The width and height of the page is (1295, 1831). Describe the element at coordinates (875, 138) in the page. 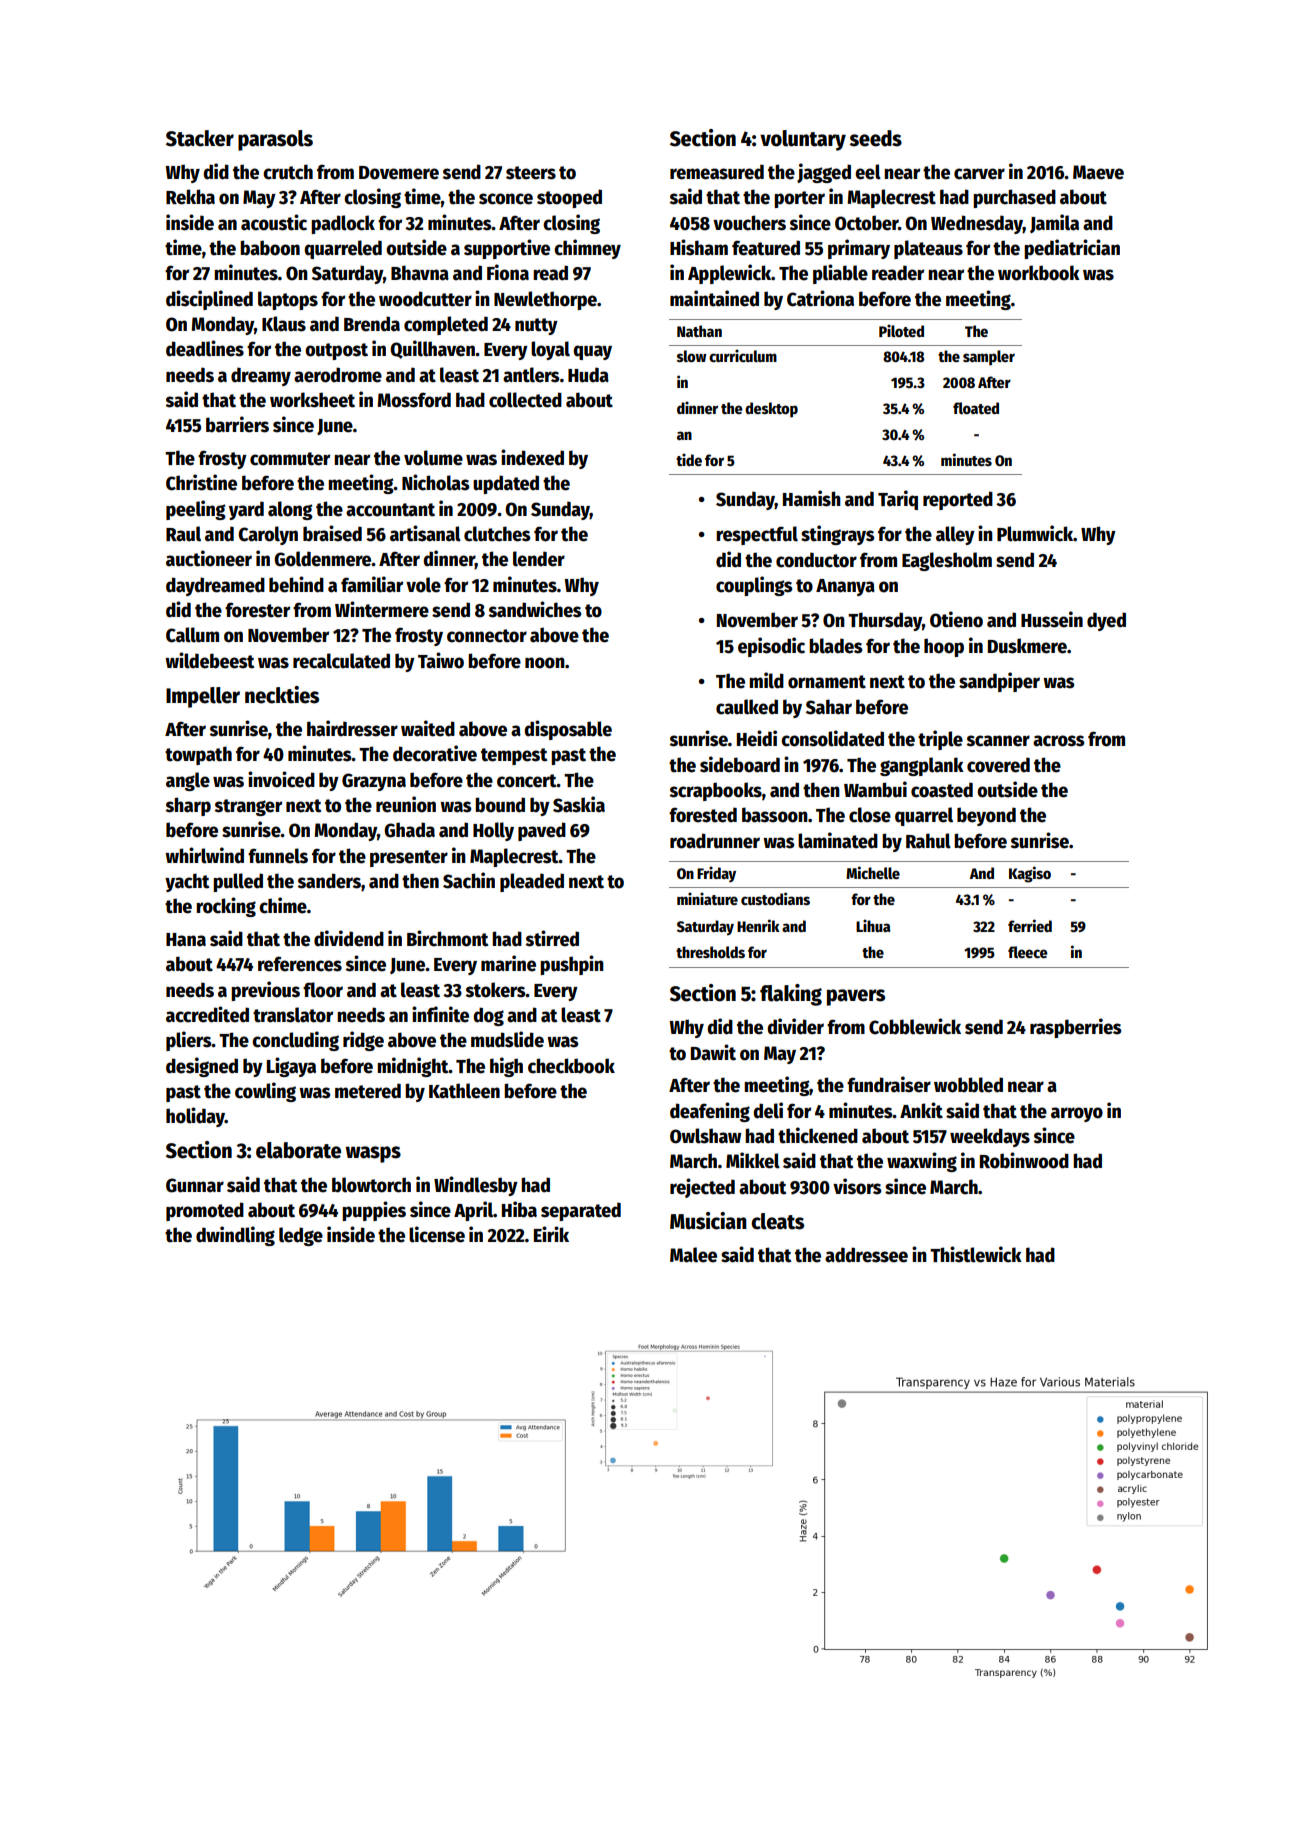

I see `seeds` at that location.
